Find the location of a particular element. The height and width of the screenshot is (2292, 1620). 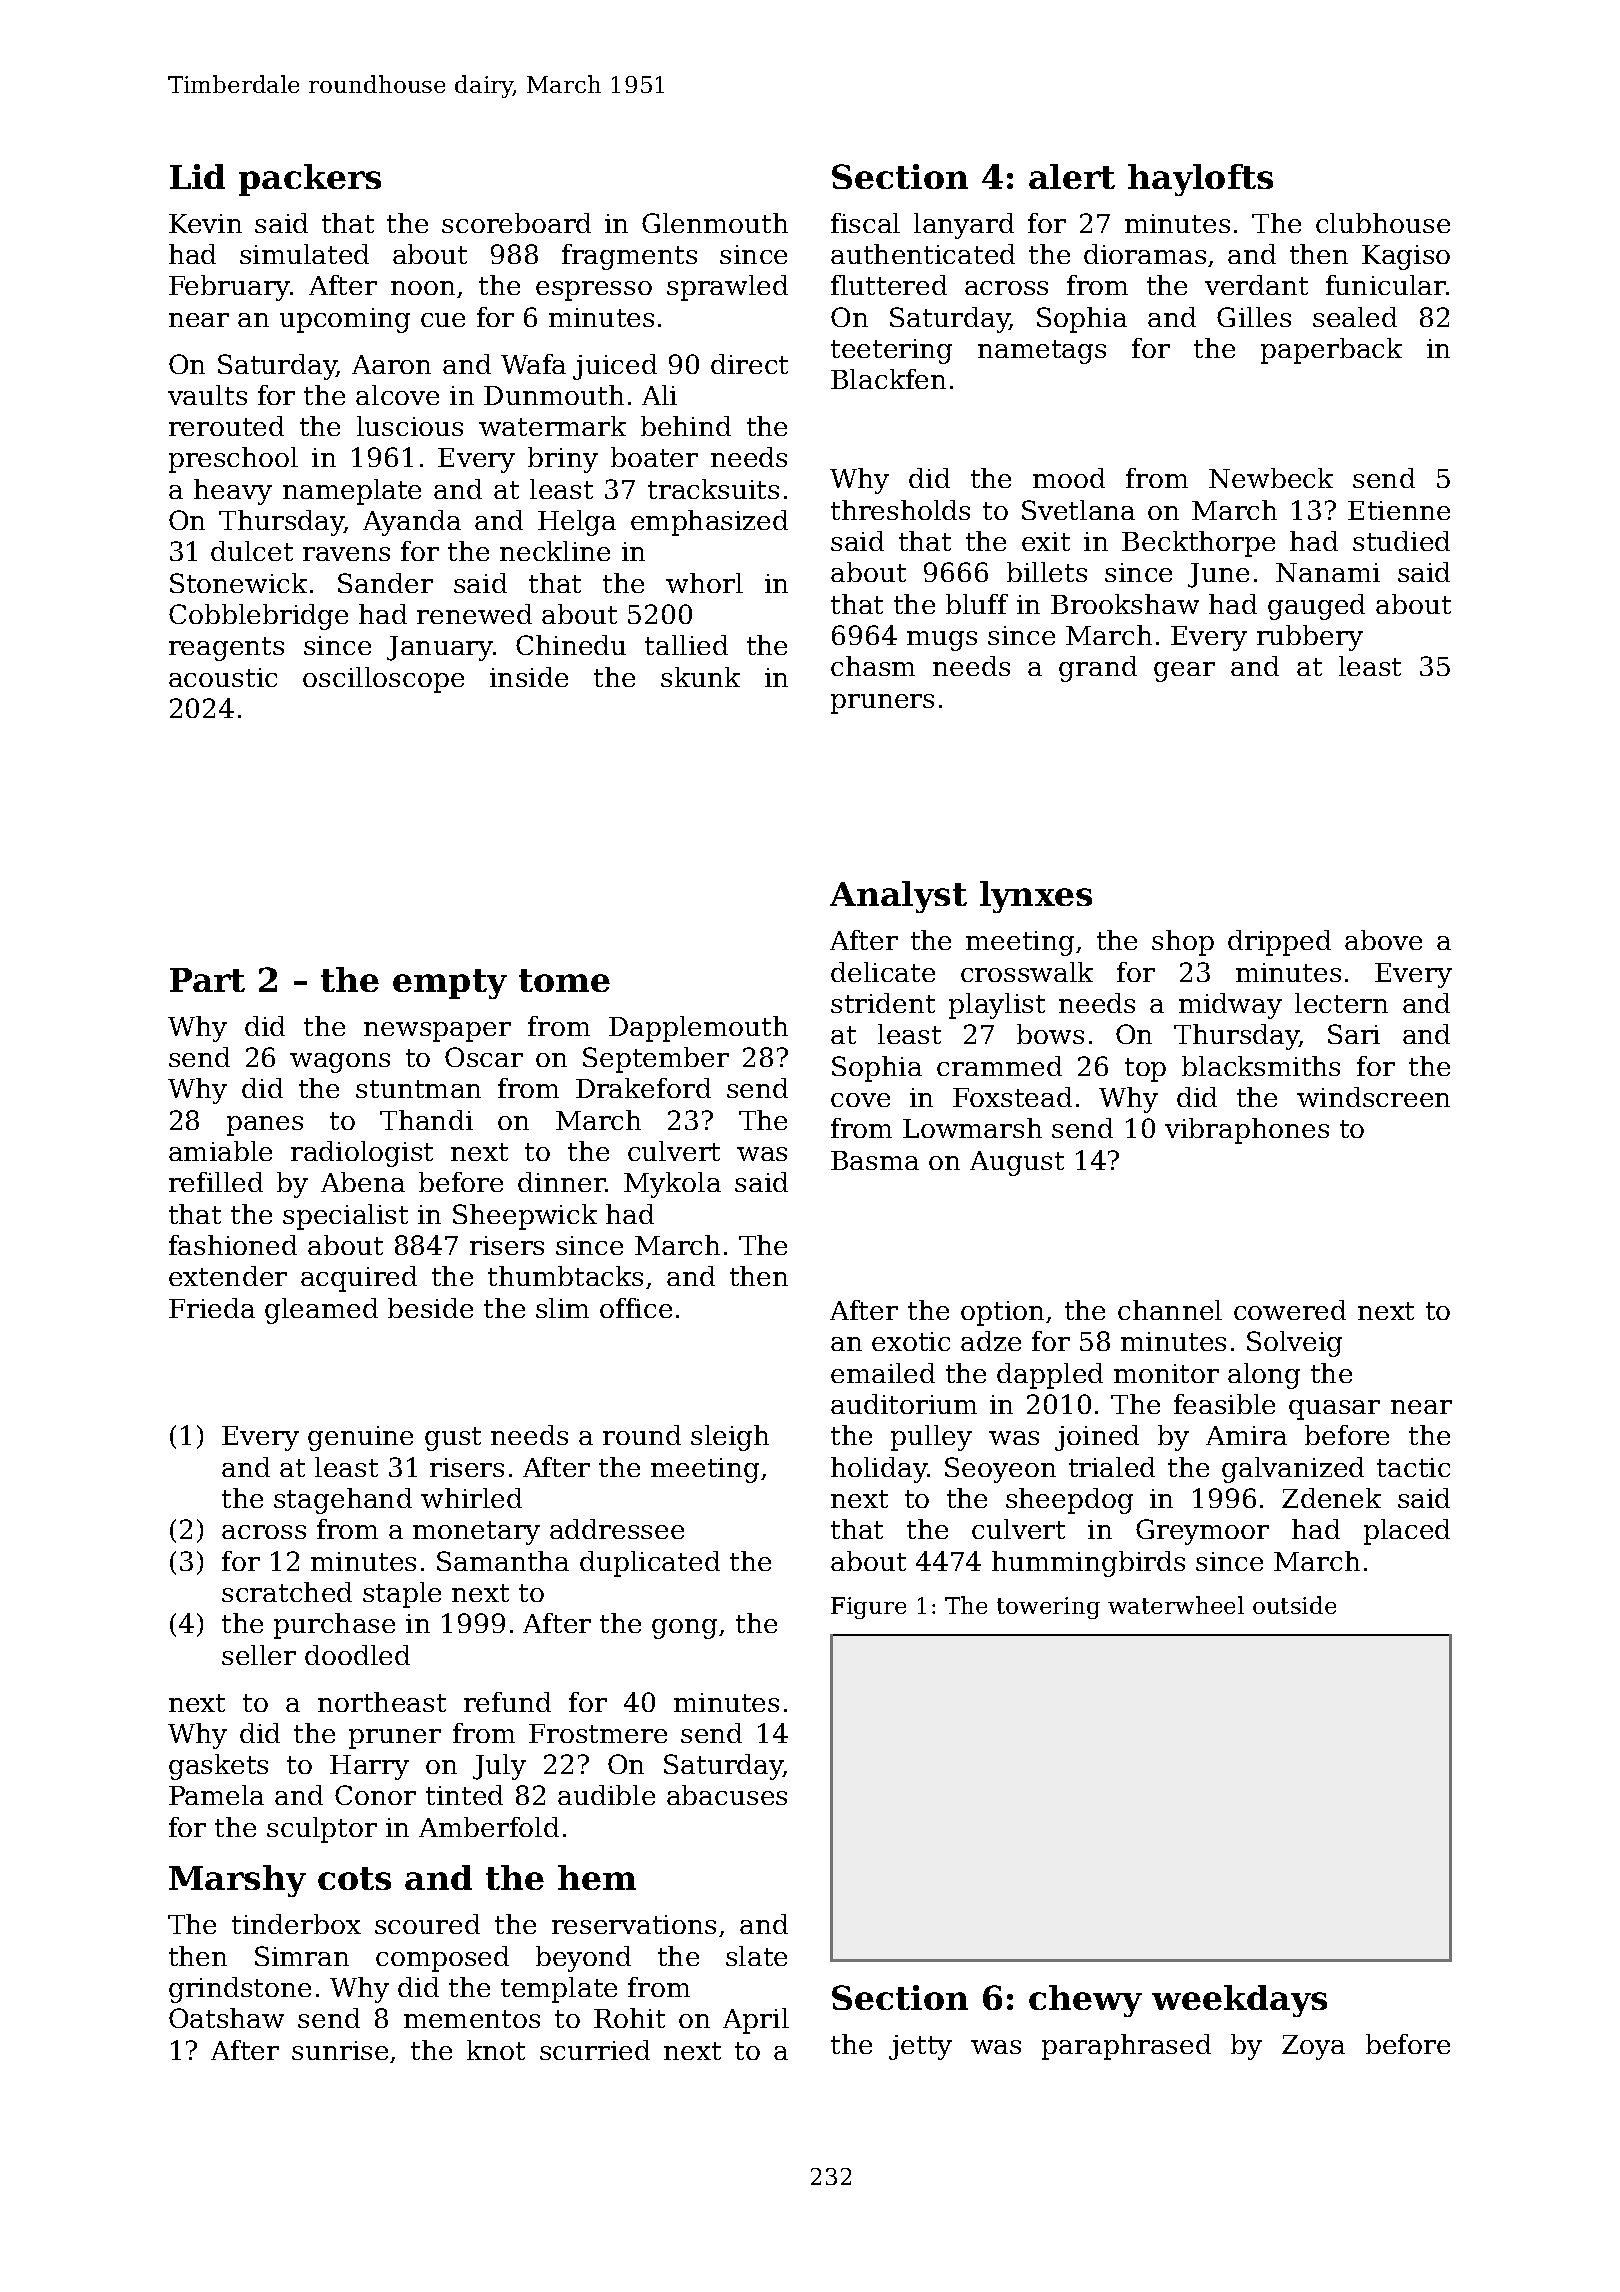

top is located at coordinates (1145, 1070).
